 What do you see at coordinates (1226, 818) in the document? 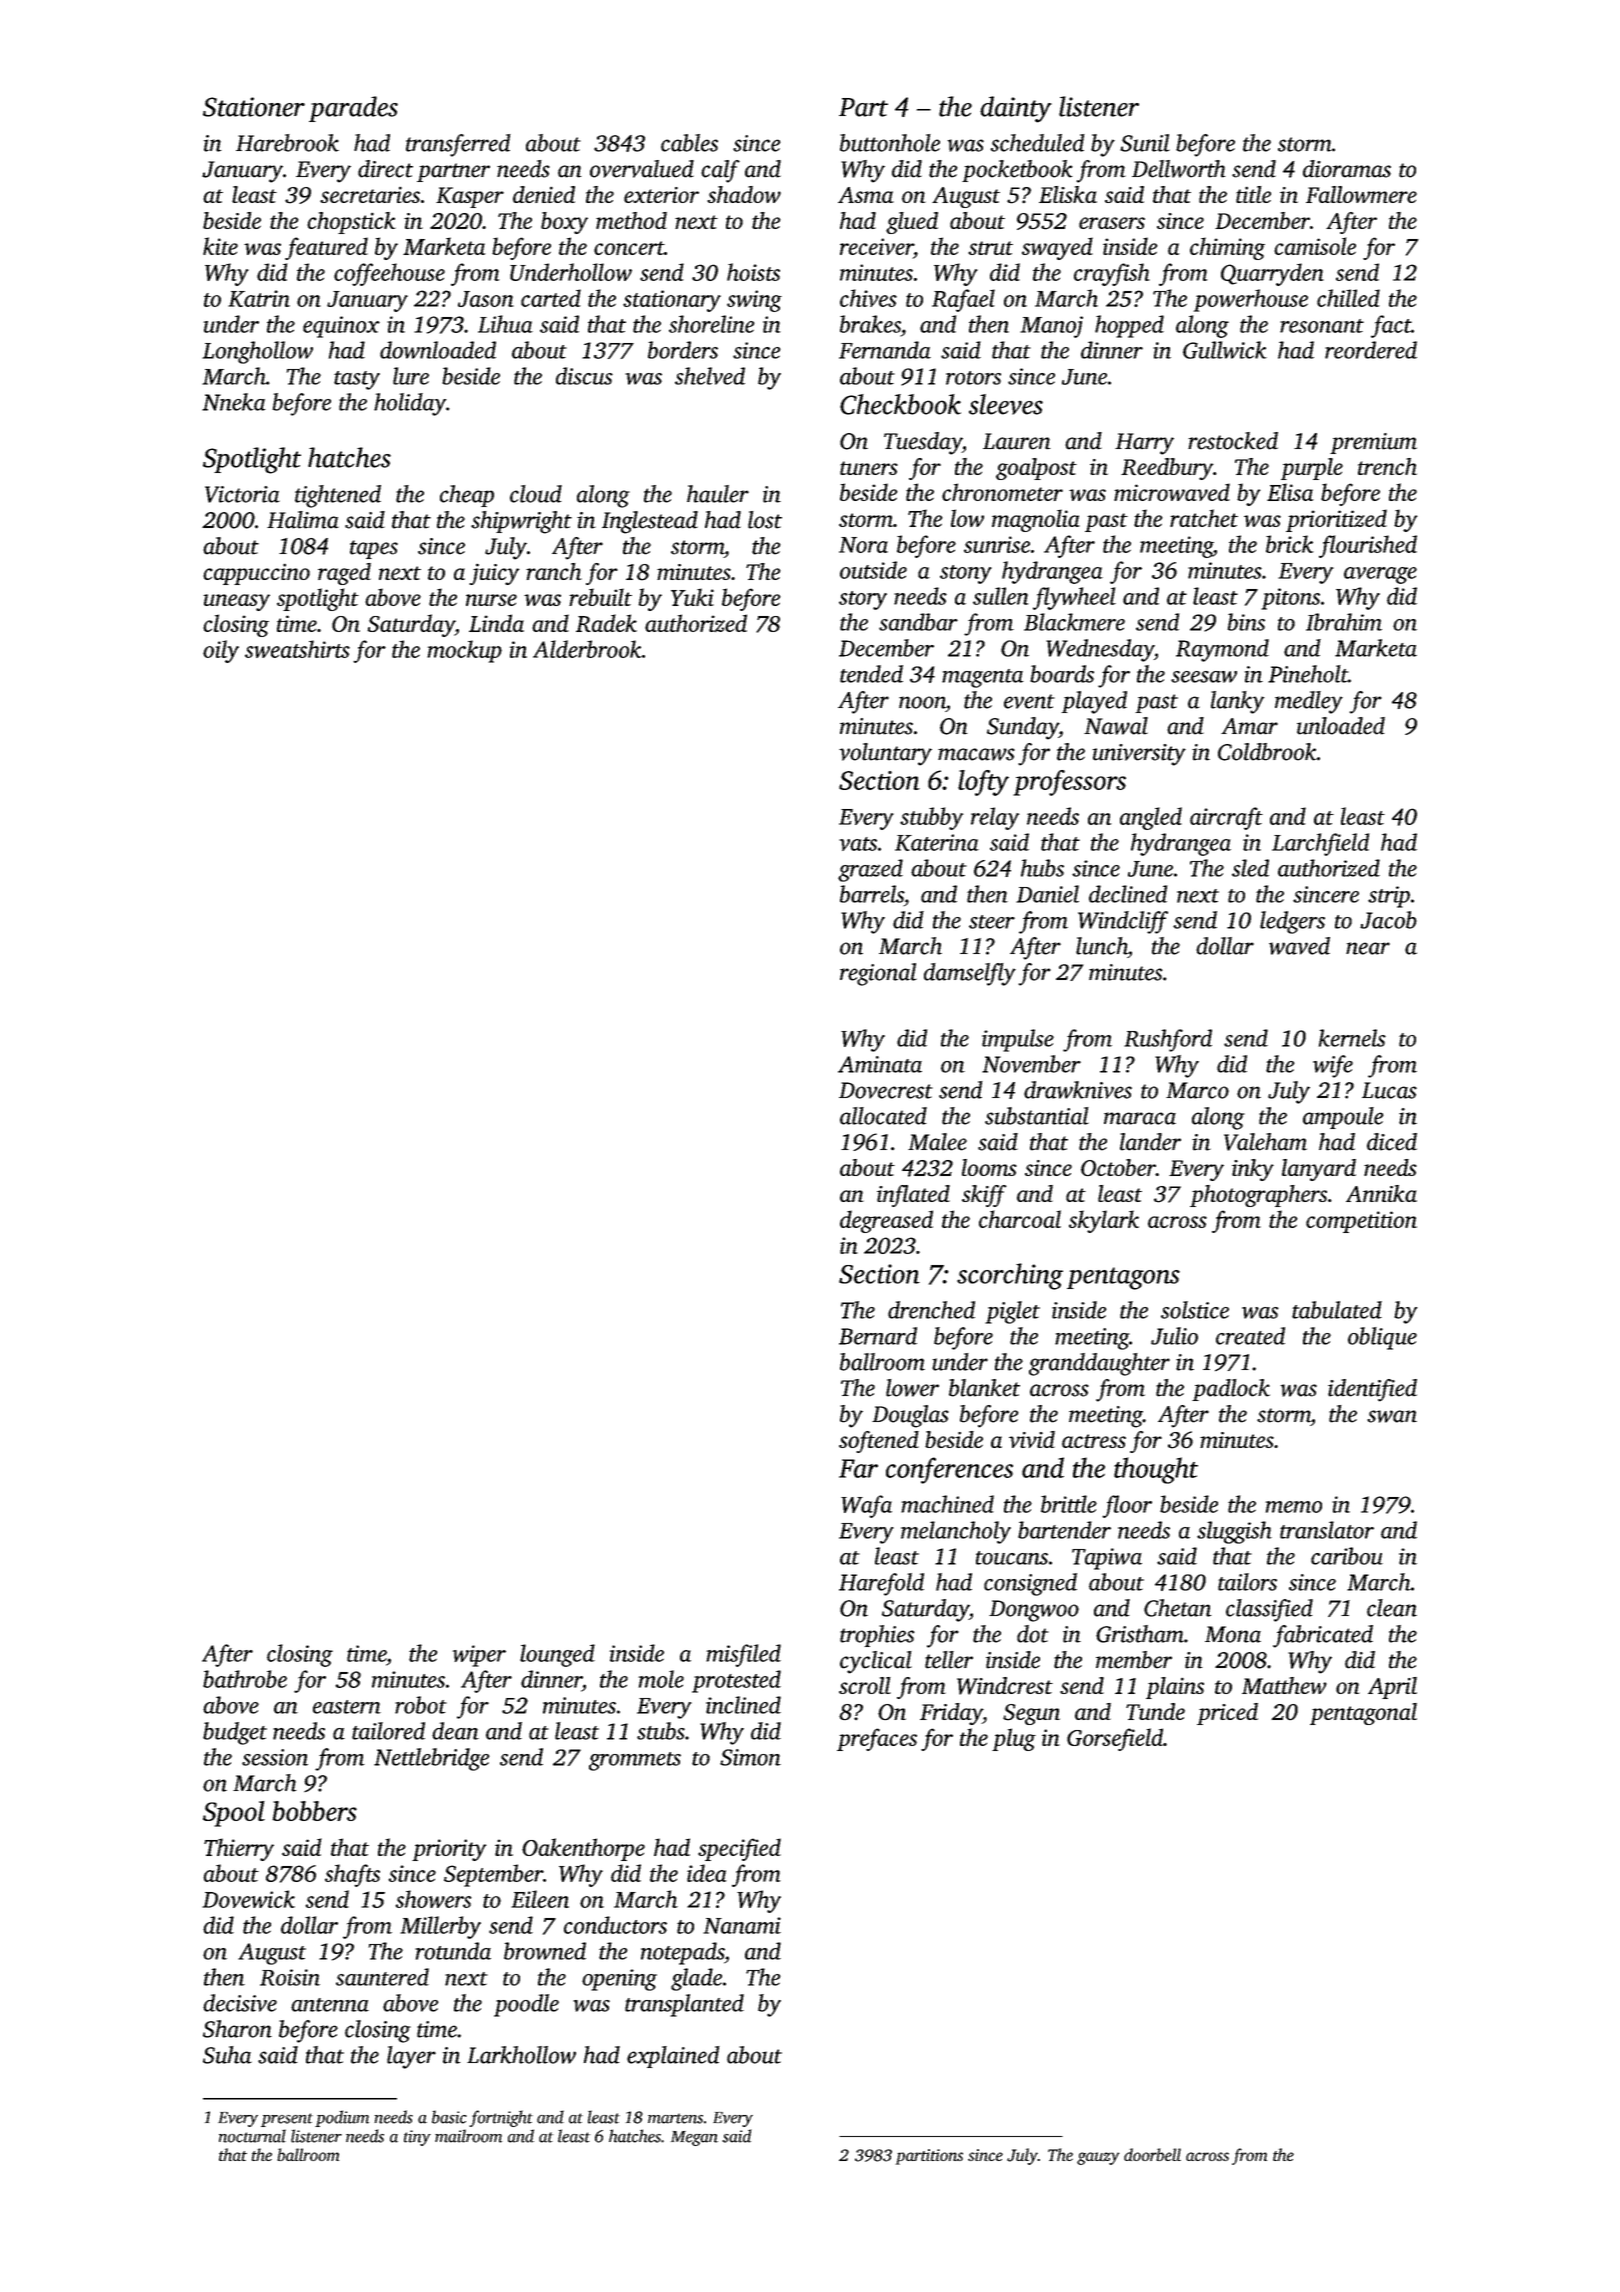
I see `aircraft` at bounding box center [1226, 818].
